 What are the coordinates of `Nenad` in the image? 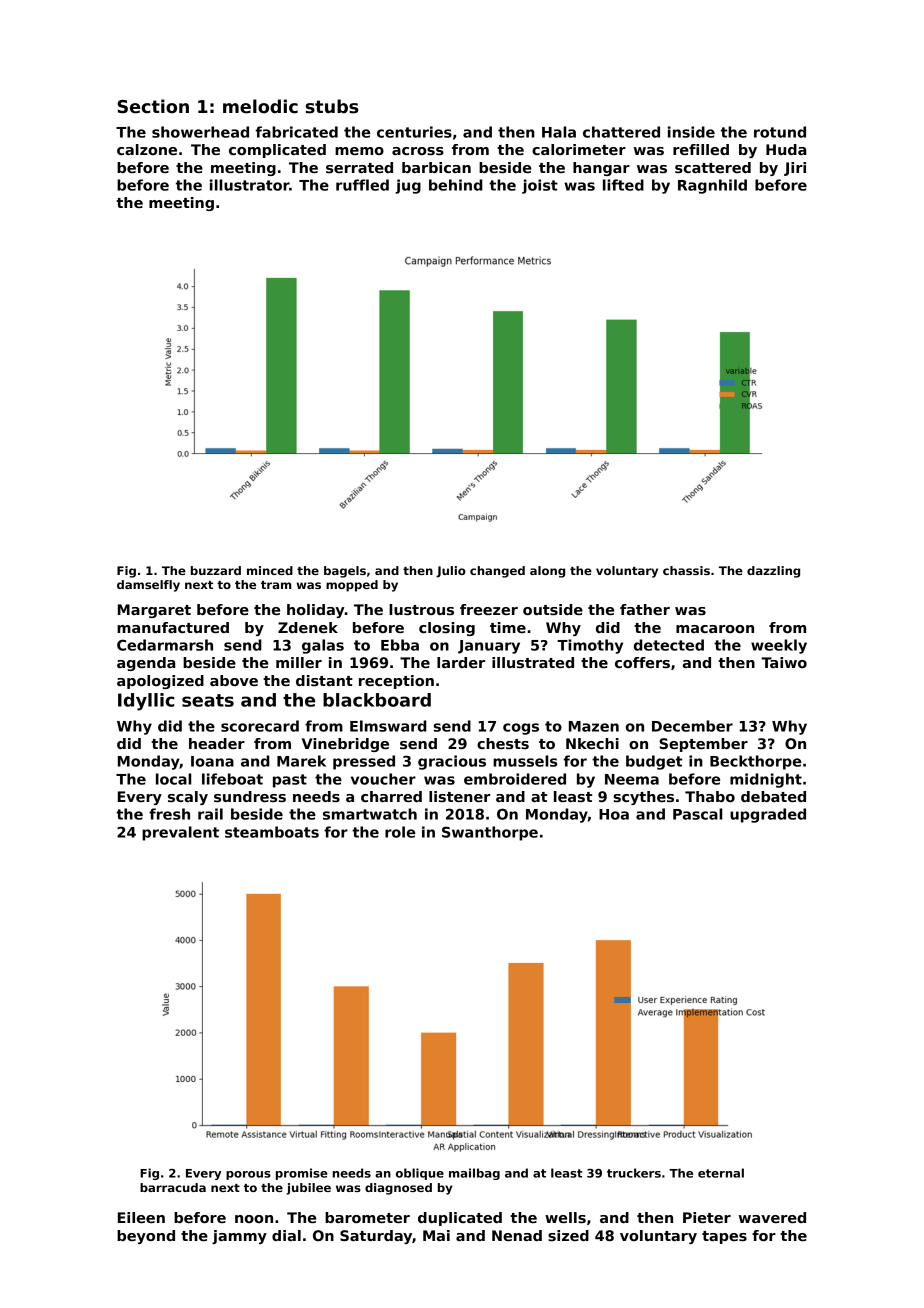 It's located at (517, 1235).
